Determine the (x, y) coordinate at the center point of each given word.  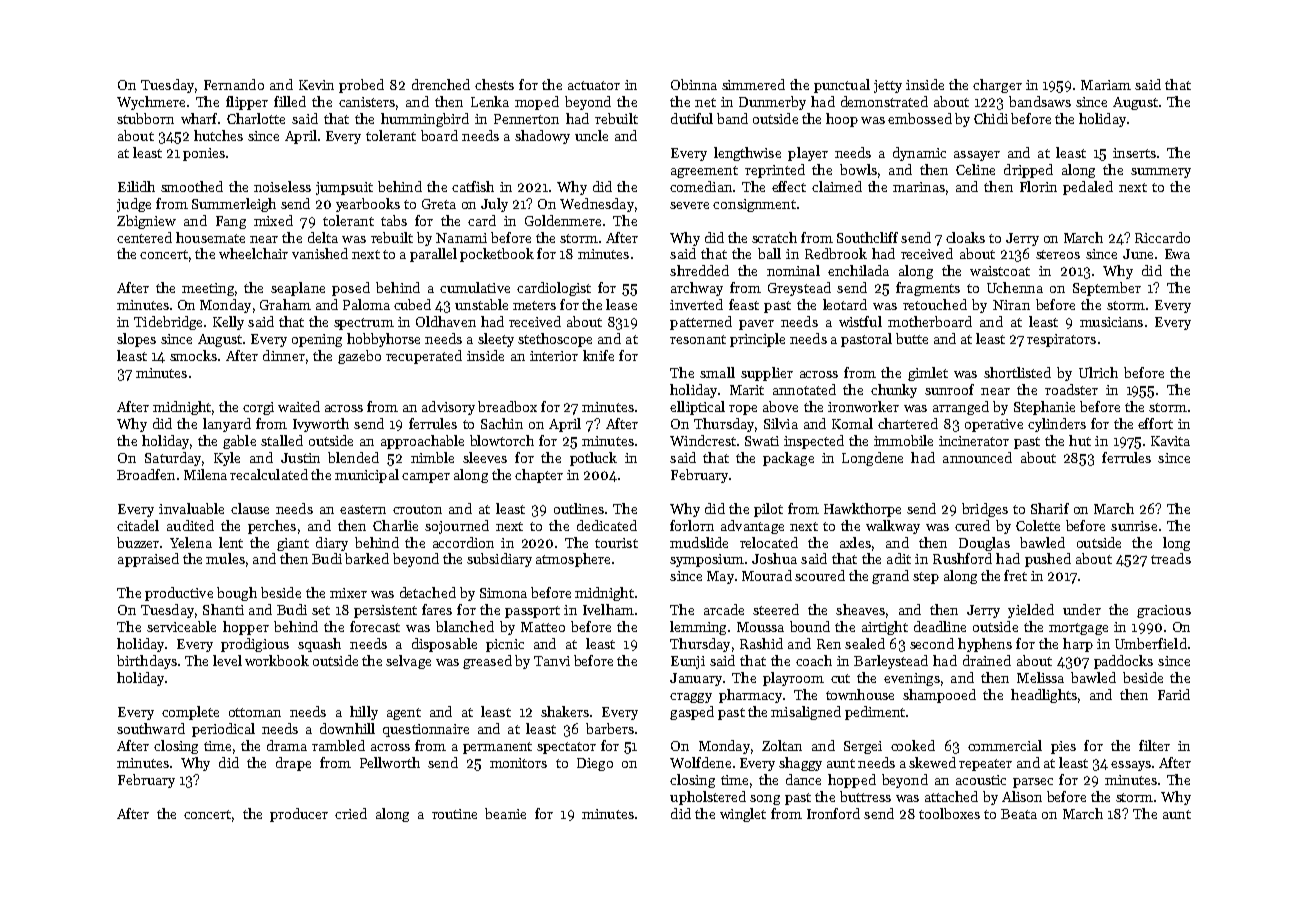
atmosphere (573, 560)
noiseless (282, 186)
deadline (940, 626)
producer (299, 815)
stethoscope (555, 340)
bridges (985, 510)
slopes (136, 340)
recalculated (269, 474)
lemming (698, 628)
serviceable (181, 626)
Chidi (991, 118)
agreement (704, 172)
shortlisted (1017, 372)
